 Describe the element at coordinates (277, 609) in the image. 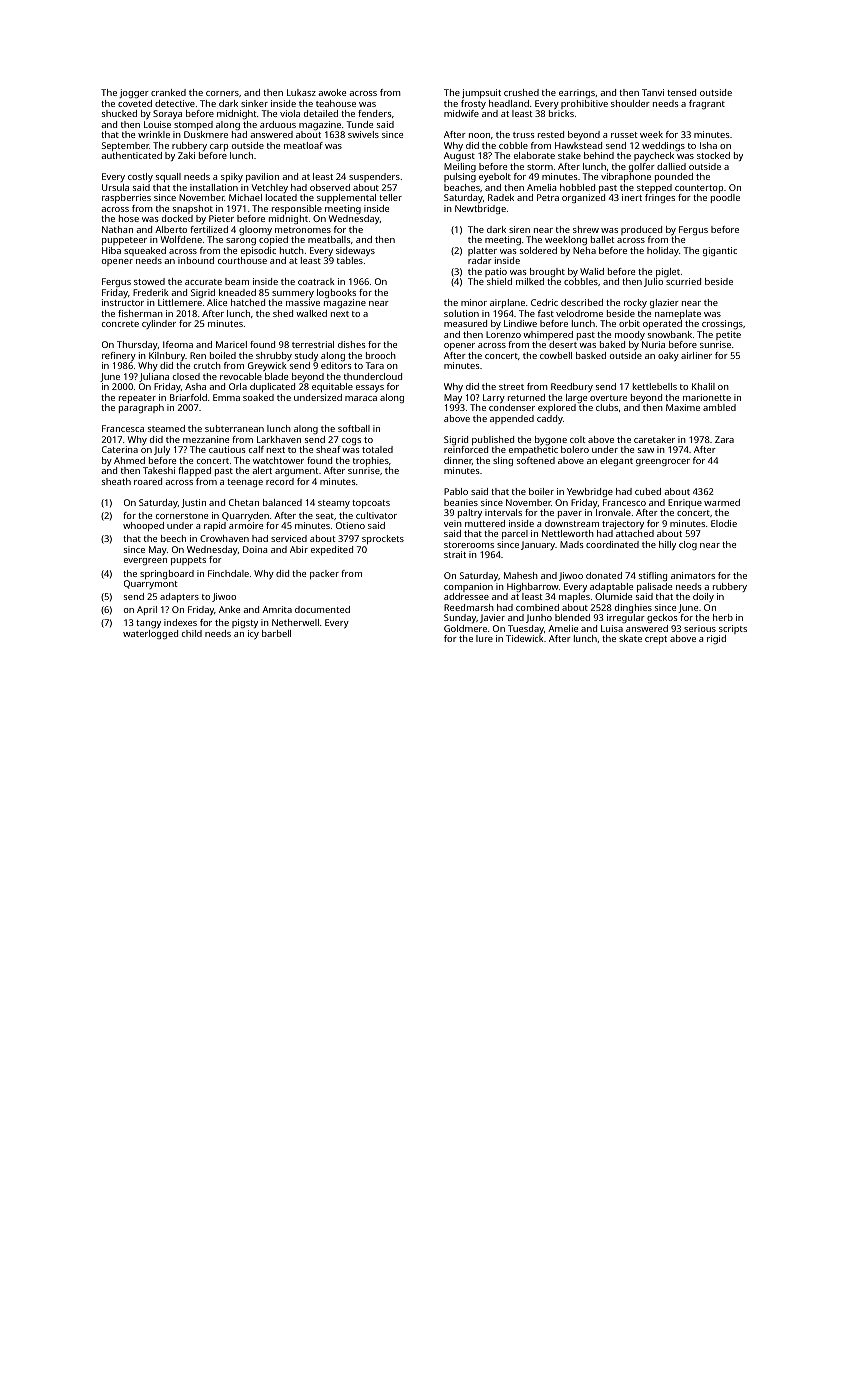

I see `Amrita` at that location.
